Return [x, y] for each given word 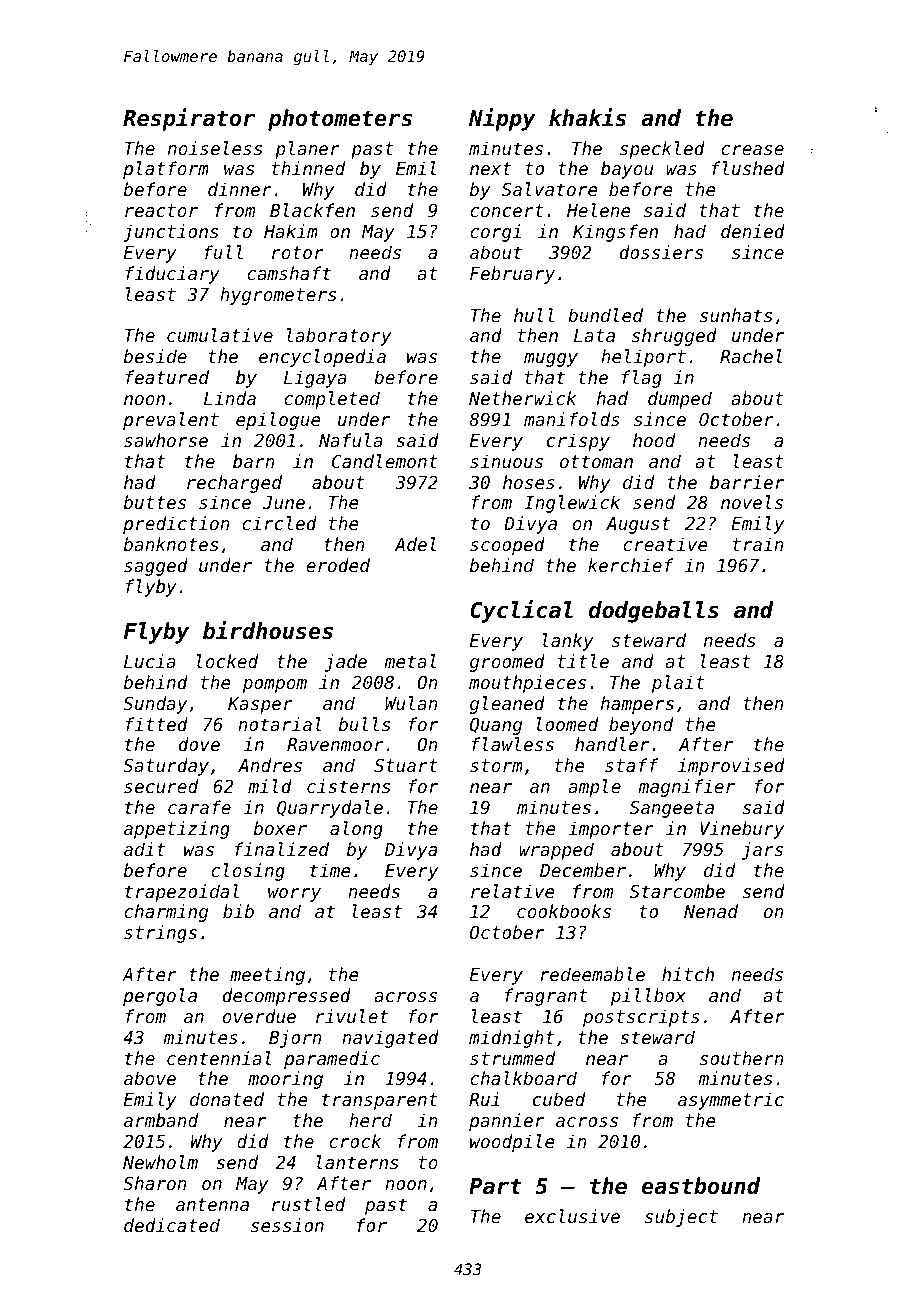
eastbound [701, 1186]
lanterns [357, 1162]
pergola [160, 997]
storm [496, 765]
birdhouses [268, 630]
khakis [587, 117]
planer [307, 150]
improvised [731, 767]
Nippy [502, 119]
